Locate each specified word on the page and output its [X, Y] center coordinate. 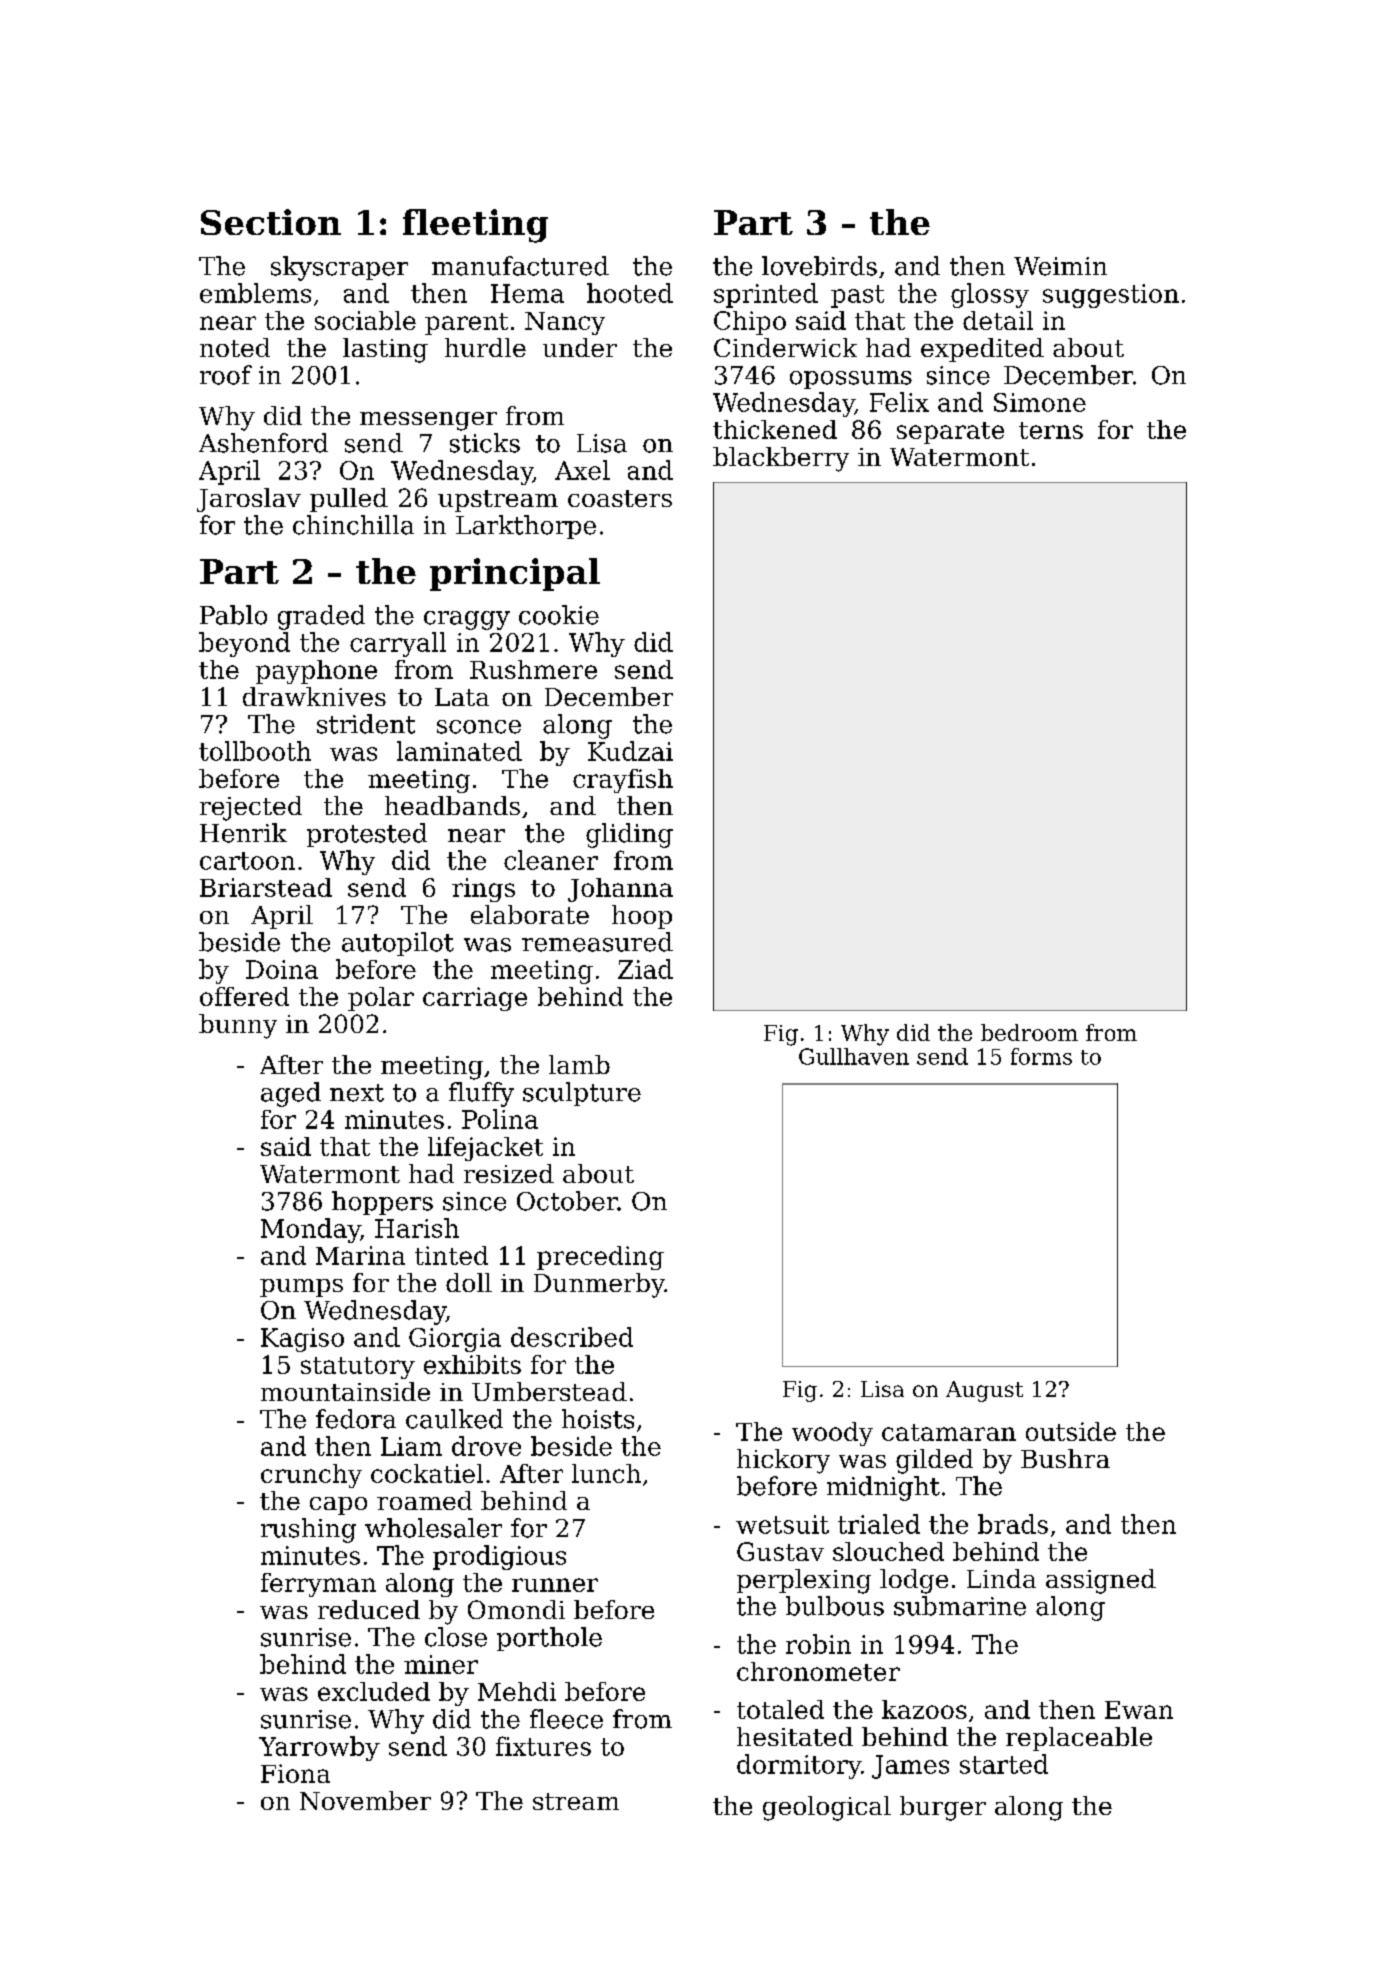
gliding [629, 835]
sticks [485, 443]
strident [366, 724]
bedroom [1029, 1032]
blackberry [781, 459]
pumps [301, 1288]
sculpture [582, 1094]
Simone [1040, 402]
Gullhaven [854, 1056]
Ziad [645, 969]
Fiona [295, 1773]
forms [1041, 1056]
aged [291, 1094]
